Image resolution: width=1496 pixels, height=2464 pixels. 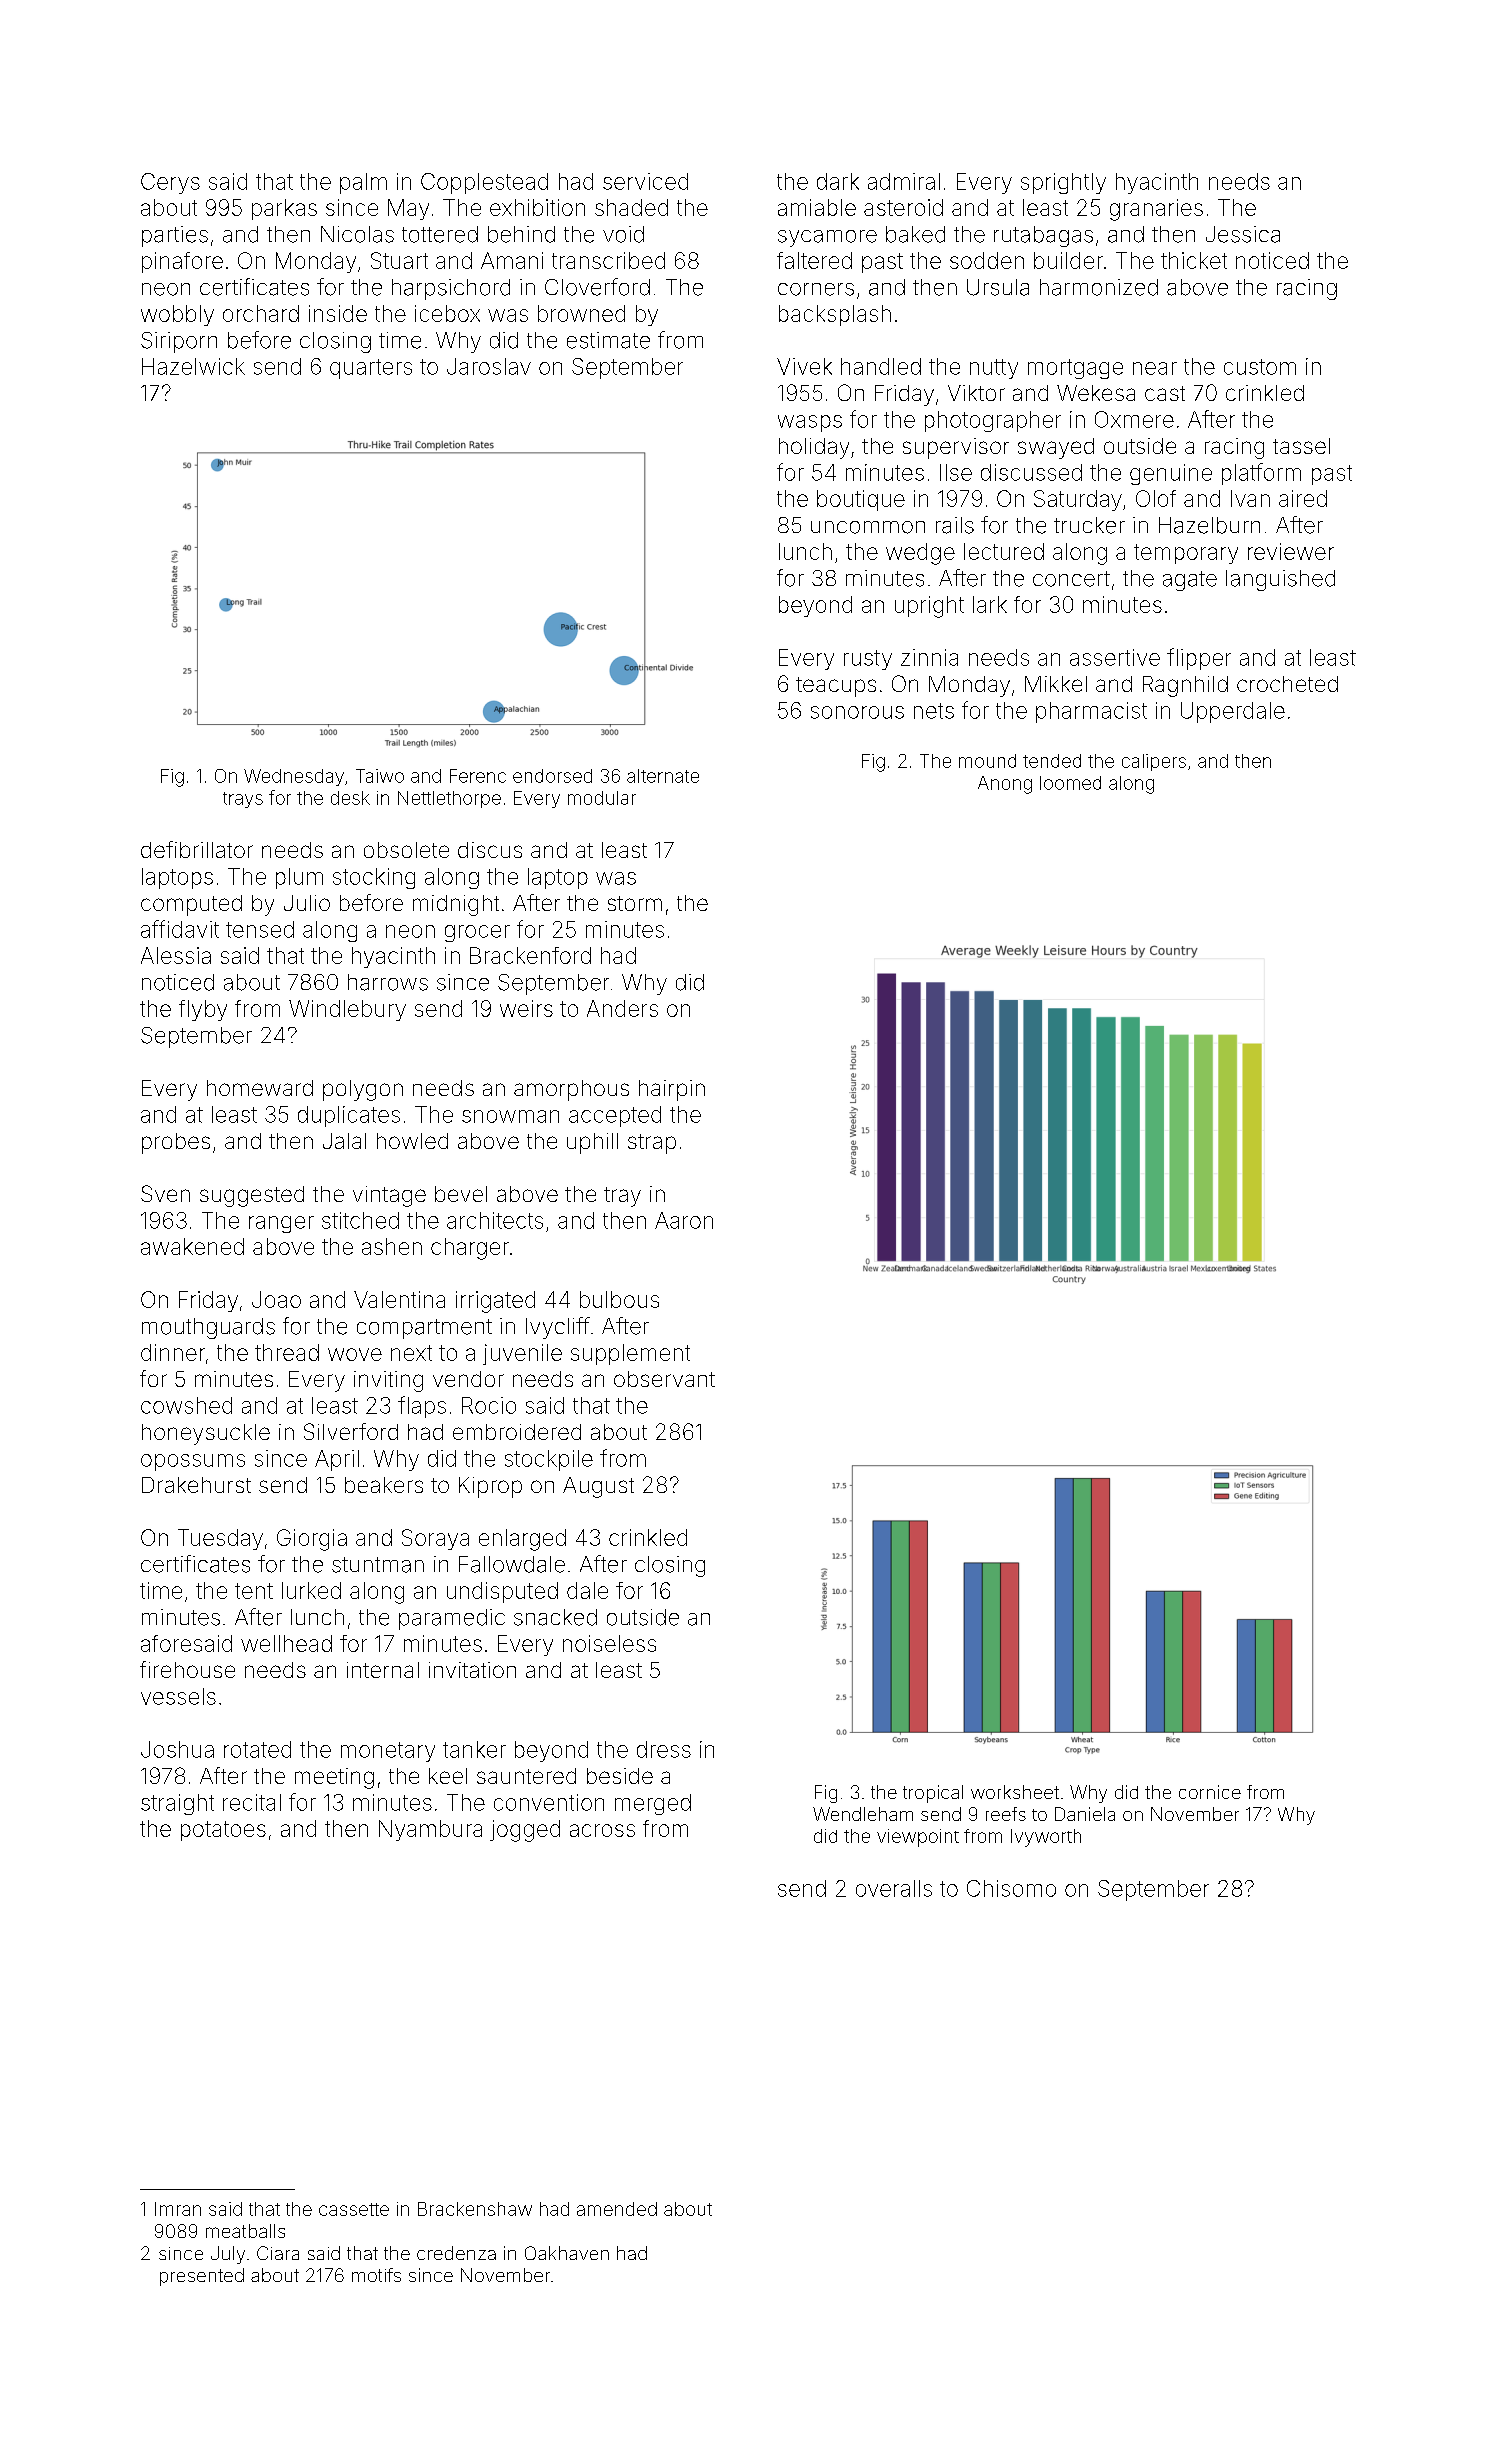 I want to click on trucker, so click(x=1089, y=525).
